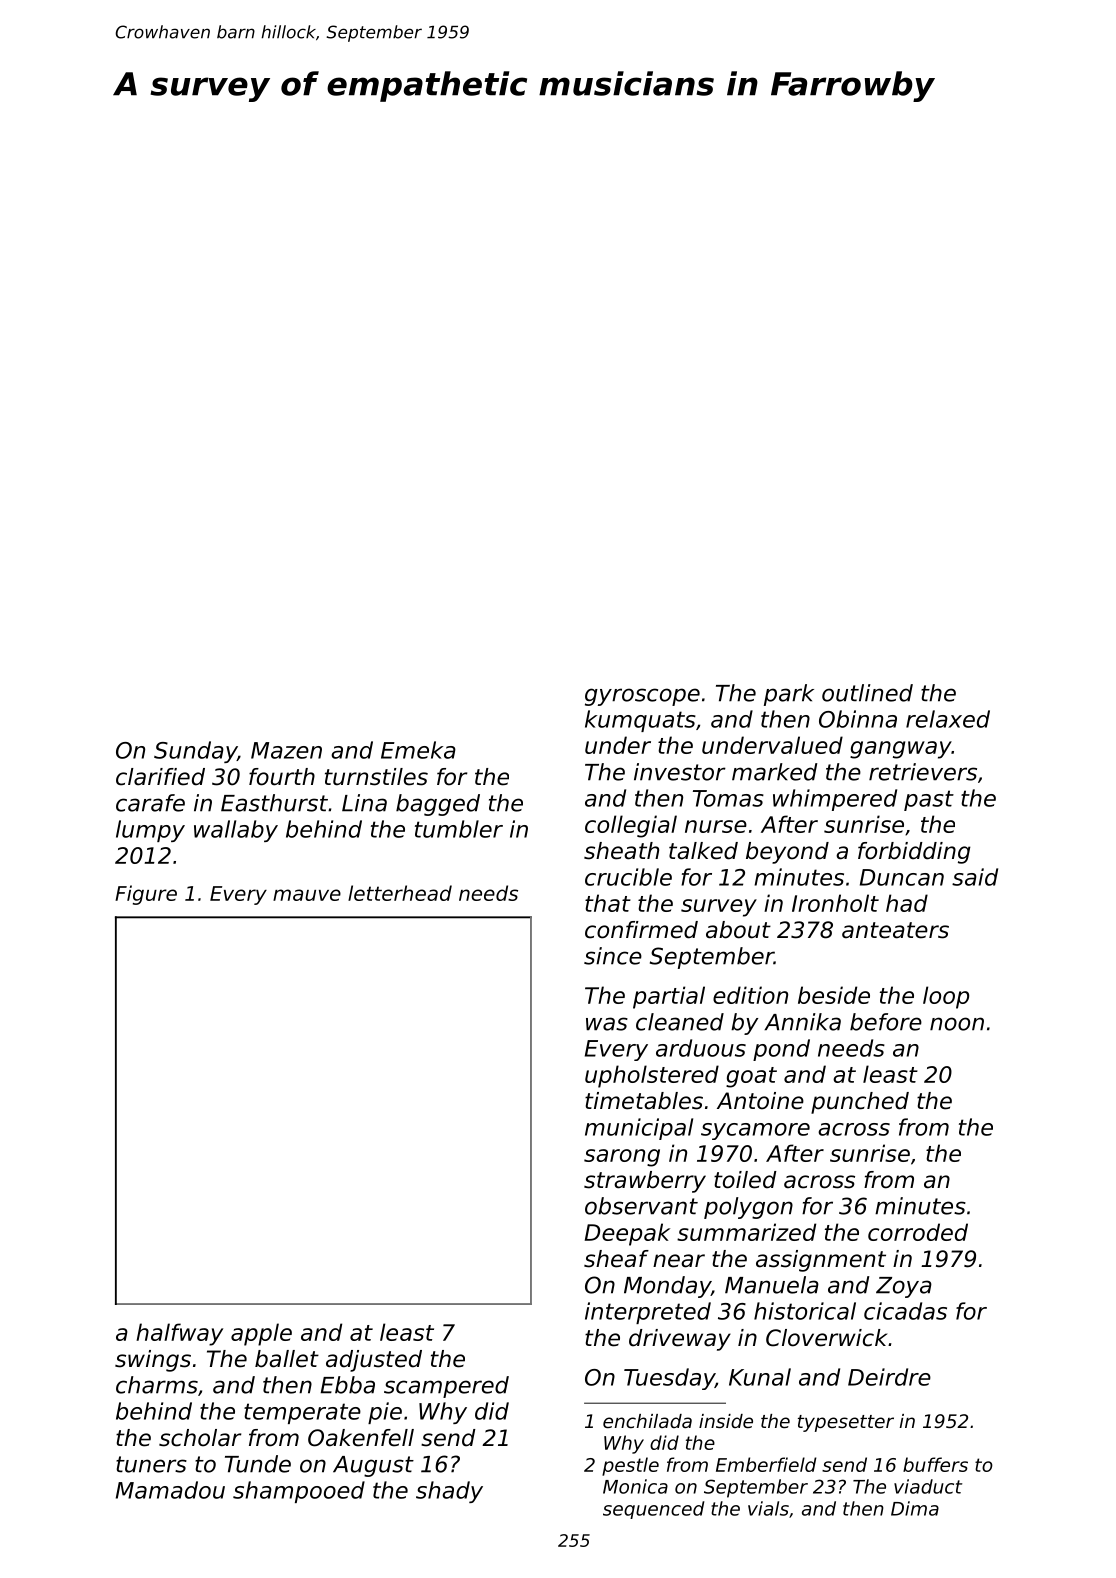 This page has height=1578, width=1116. I want to click on outlined, so click(867, 693).
